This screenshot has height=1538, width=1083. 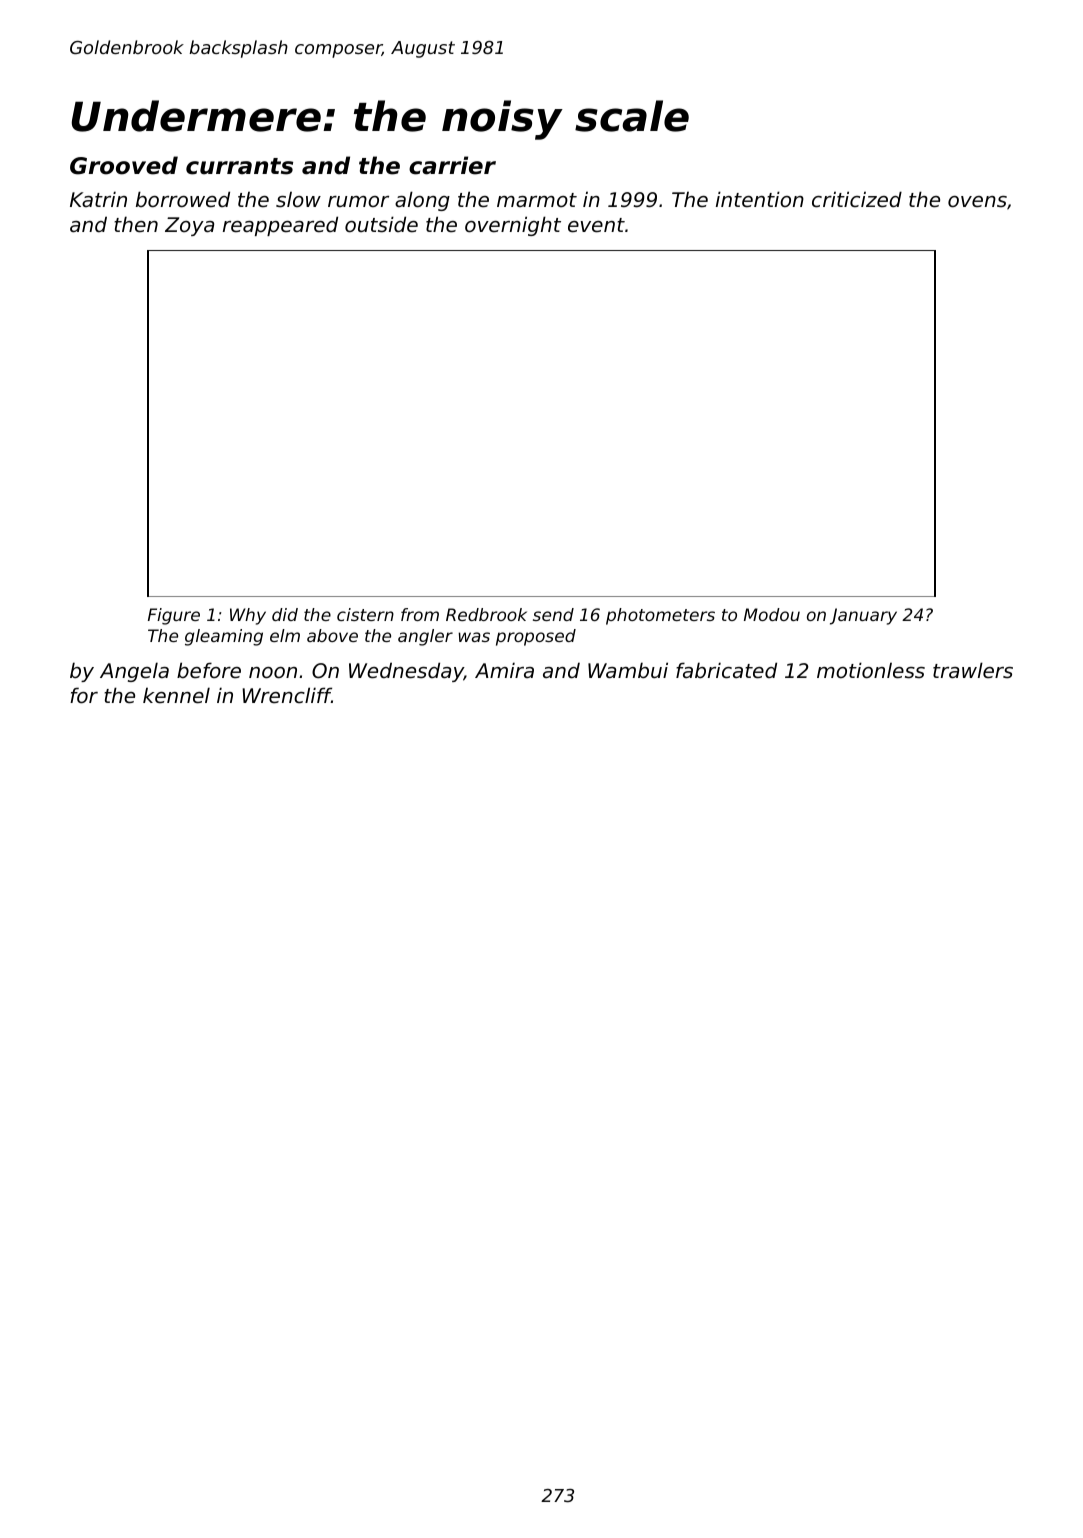 I want to click on was, so click(x=474, y=637).
